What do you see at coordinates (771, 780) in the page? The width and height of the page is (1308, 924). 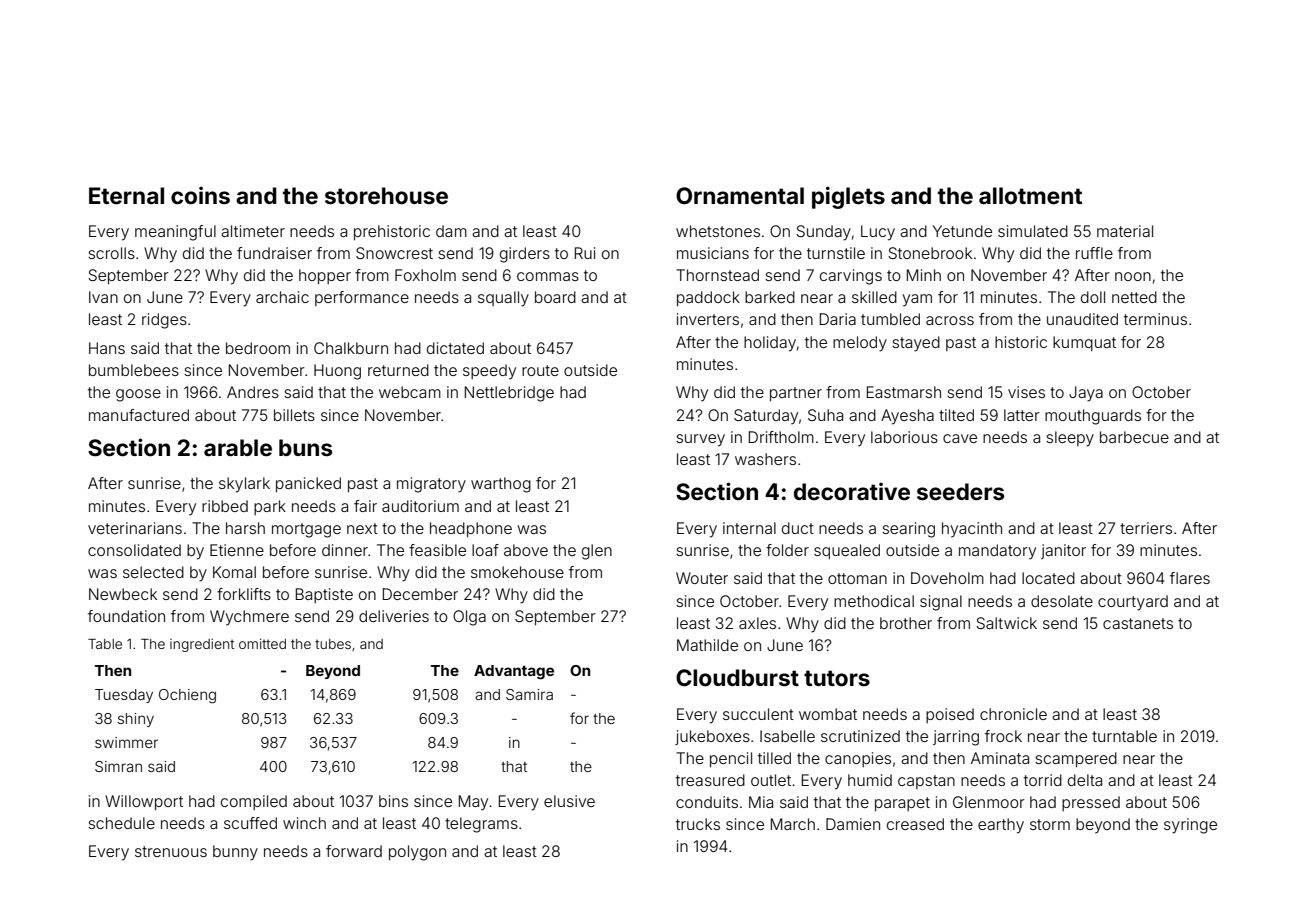 I see `outlet` at bounding box center [771, 780].
